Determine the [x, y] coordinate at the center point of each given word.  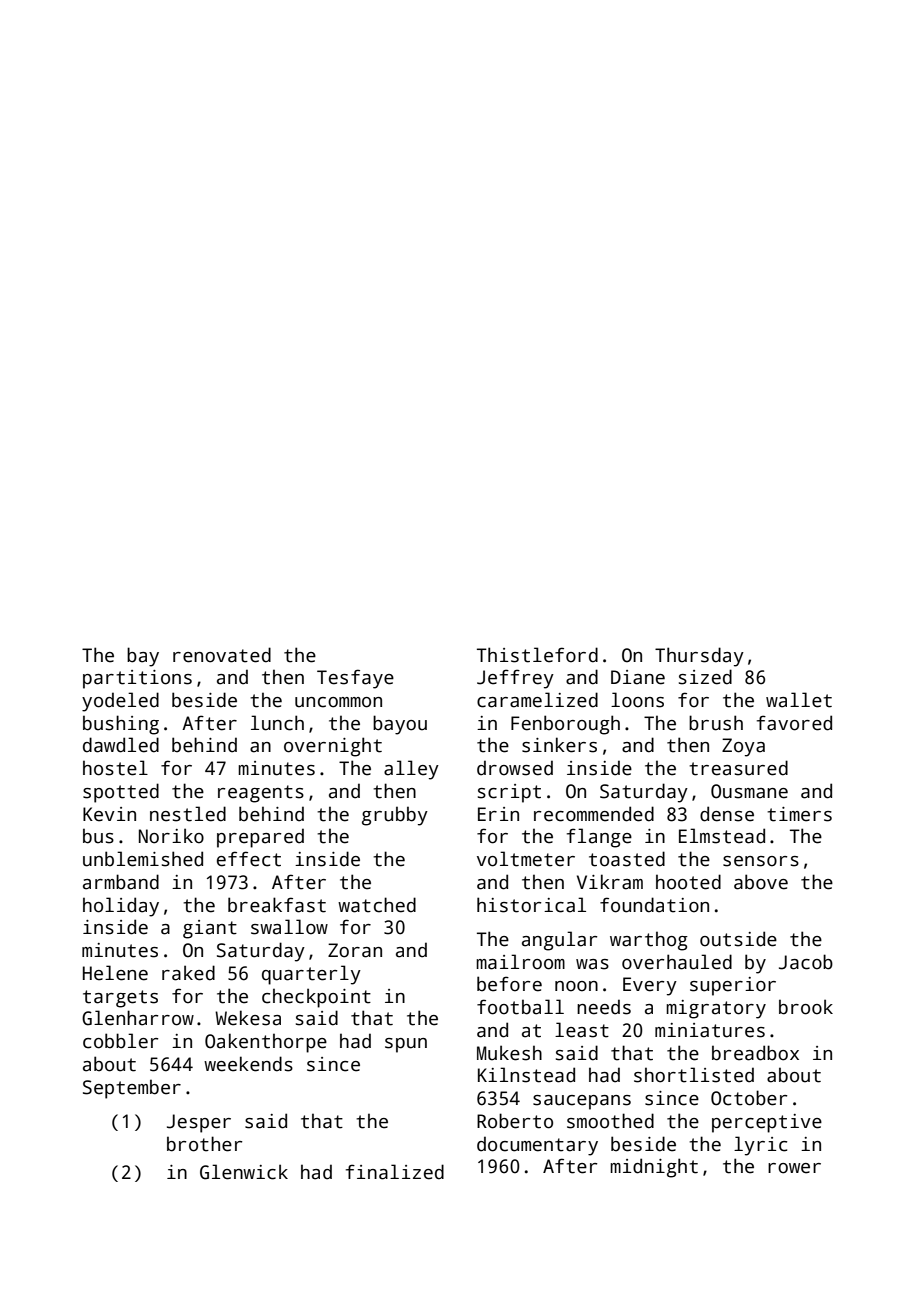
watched [377, 905]
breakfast [277, 905]
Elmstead [722, 836]
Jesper [199, 1123]
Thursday [699, 657]
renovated [222, 655]
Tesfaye [355, 679]
